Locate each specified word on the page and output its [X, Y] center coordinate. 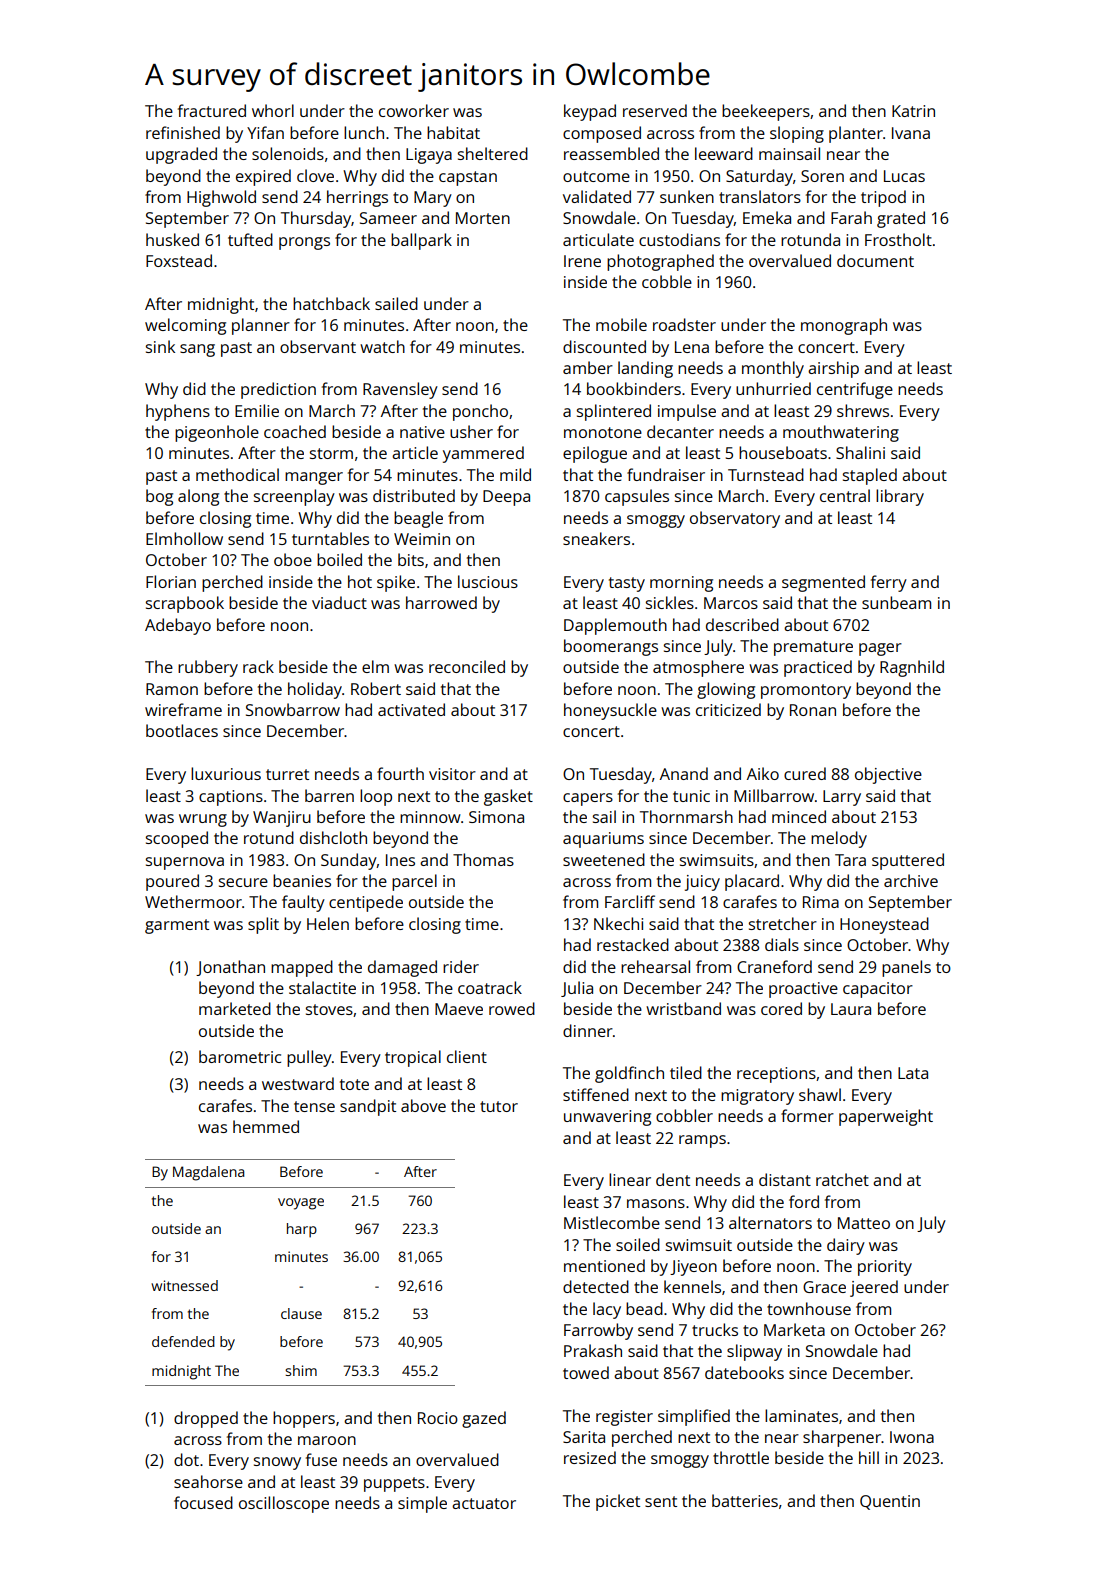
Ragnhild [912, 668]
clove [315, 175]
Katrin [913, 111]
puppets [394, 1484]
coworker [414, 110]
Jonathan [230, 968]
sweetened [604, 859]
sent [661, 1501]
